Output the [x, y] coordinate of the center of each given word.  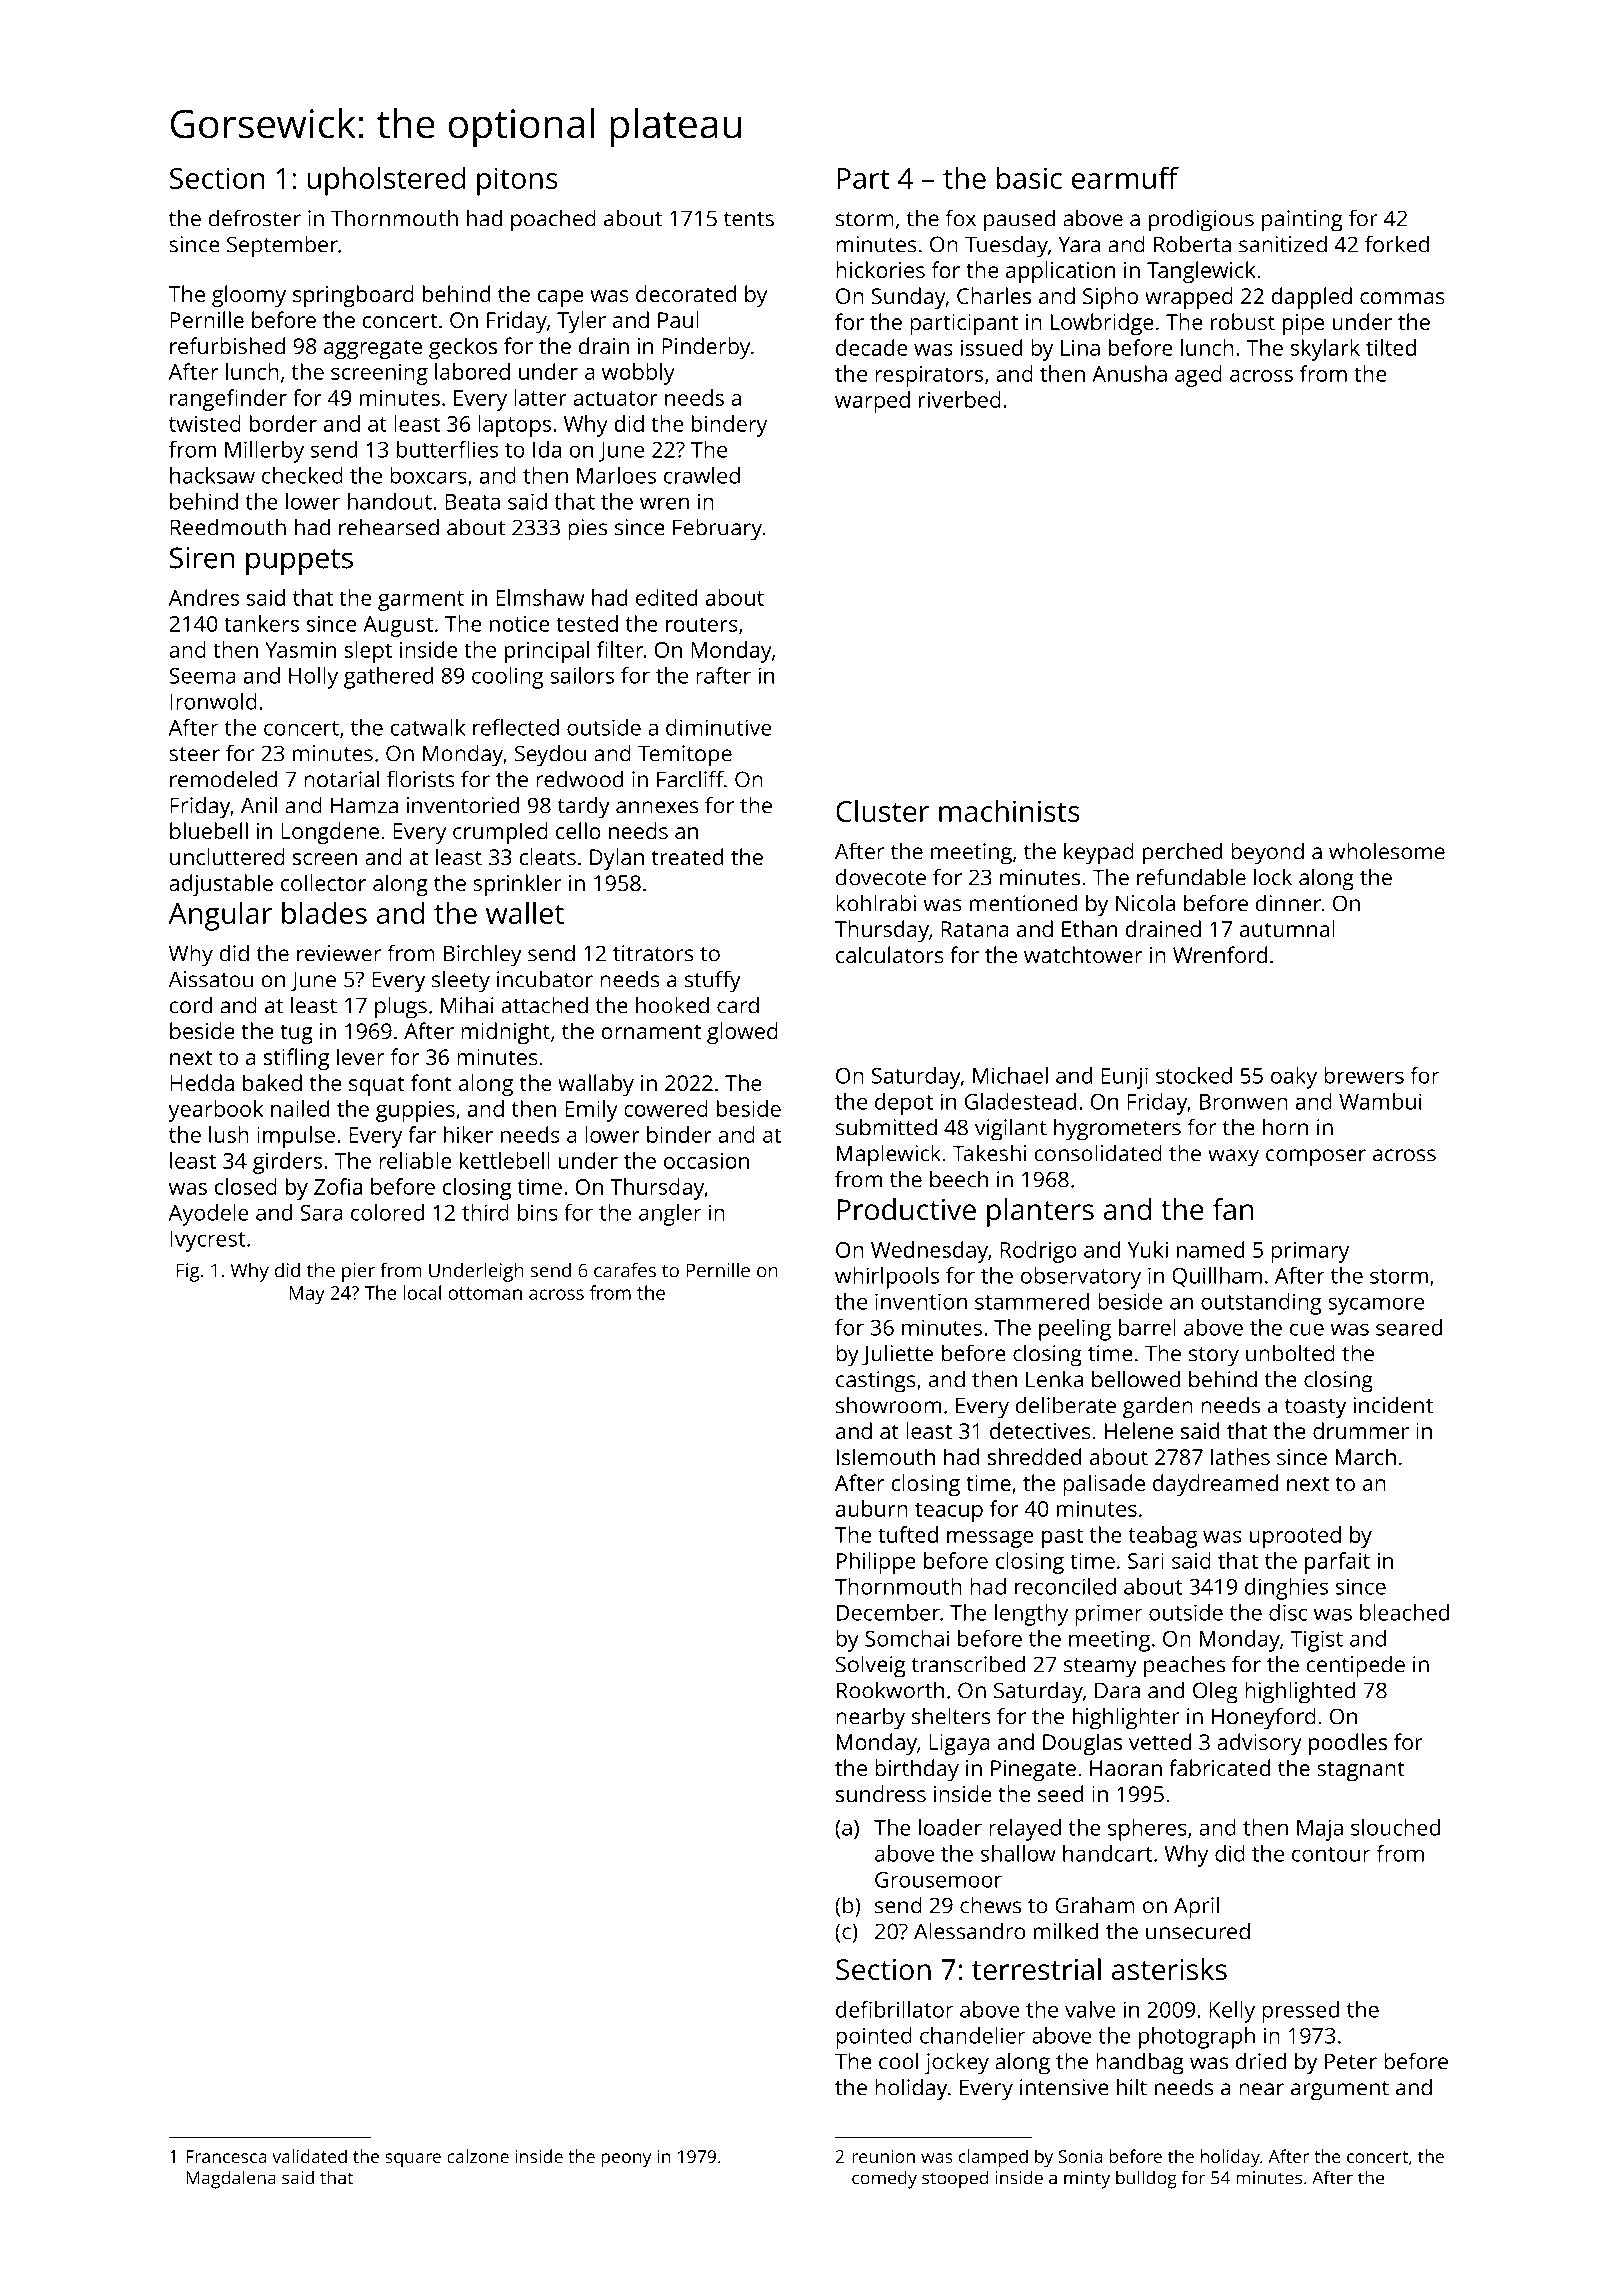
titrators [653, 953]
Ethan [1089, 928]
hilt [1132, 2087]
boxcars [428, 475]
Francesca [226, 2156]
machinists [1009, 811]
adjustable [221, 885]
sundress [881, 1793]
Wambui [1380, 1101]
